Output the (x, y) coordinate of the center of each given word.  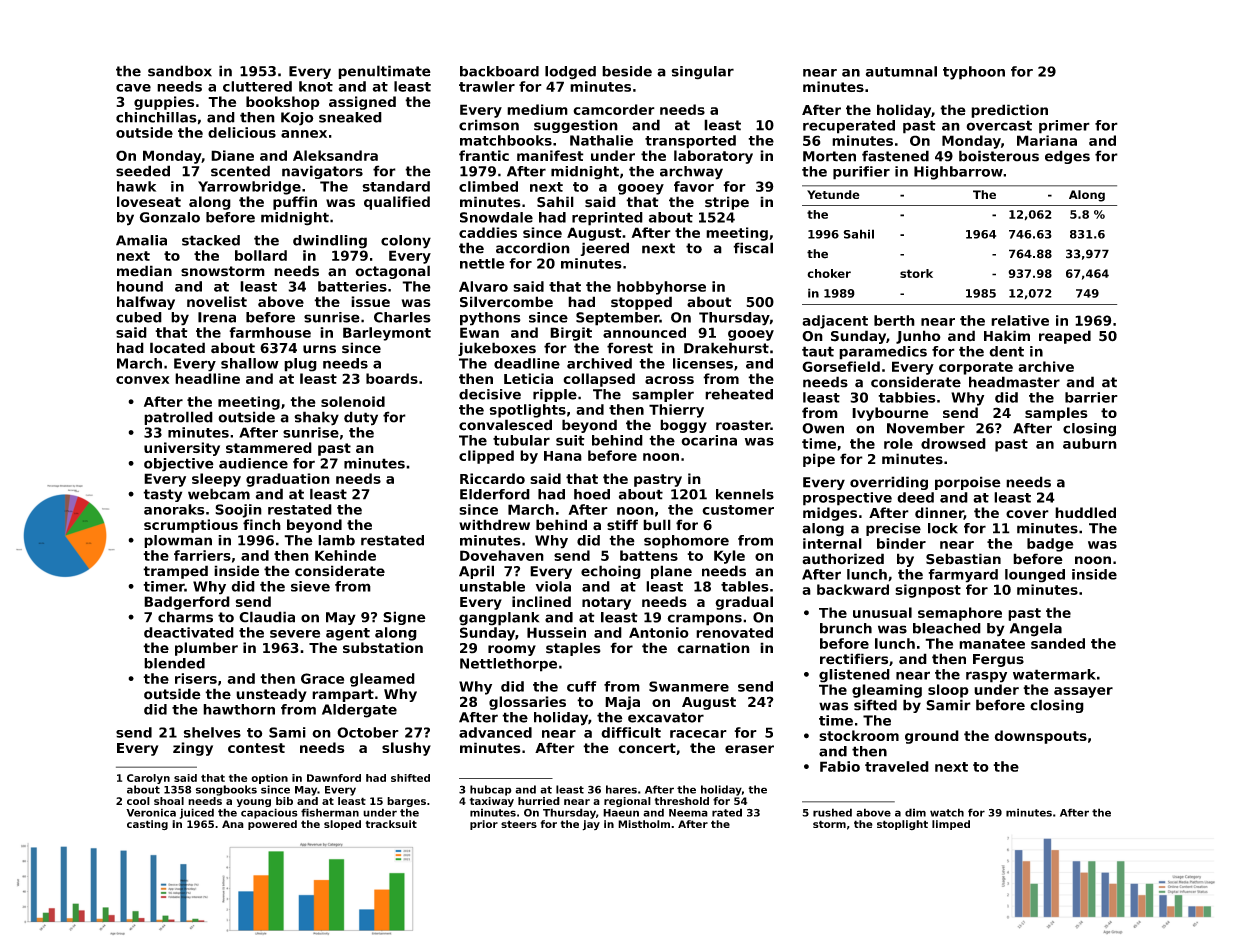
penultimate (384, 72)
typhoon (974, 73)
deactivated (189, 632)
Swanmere (689, 686)
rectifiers (854, 659)
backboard (499, 71)
